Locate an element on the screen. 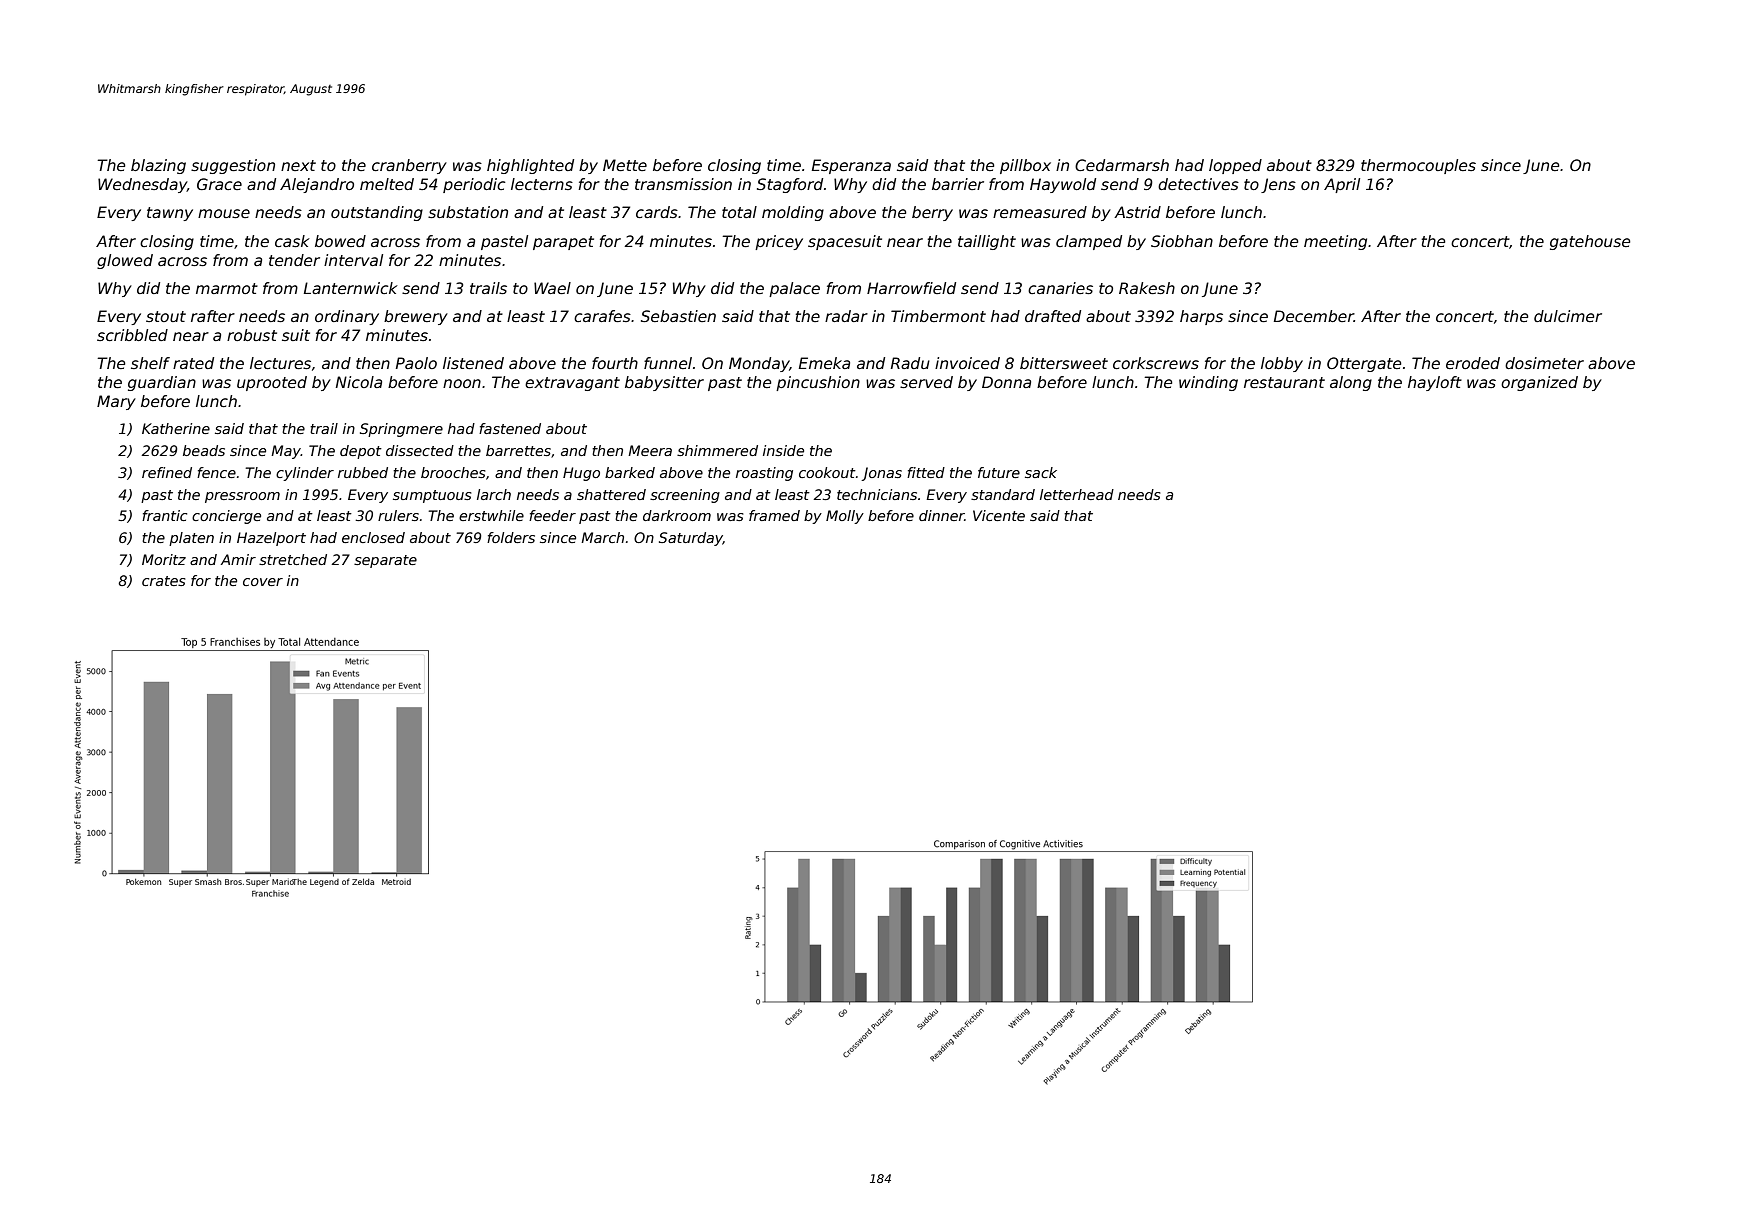 The height and width of the screenshot is (1229, 1739). sack is located at coordinates (1041, 472).
